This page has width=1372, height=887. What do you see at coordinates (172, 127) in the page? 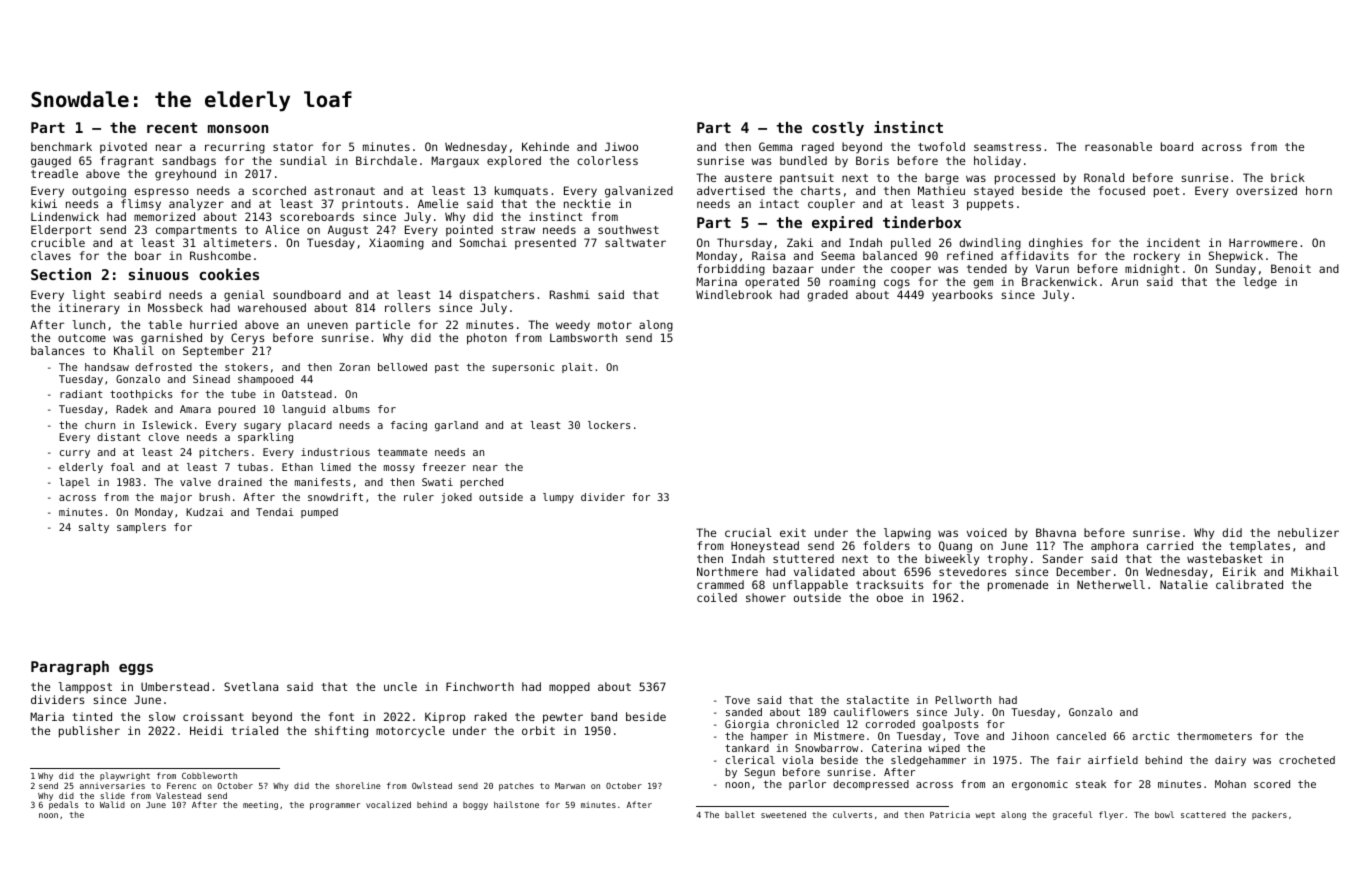
I see `recent` at bounding box center [172, 127].
